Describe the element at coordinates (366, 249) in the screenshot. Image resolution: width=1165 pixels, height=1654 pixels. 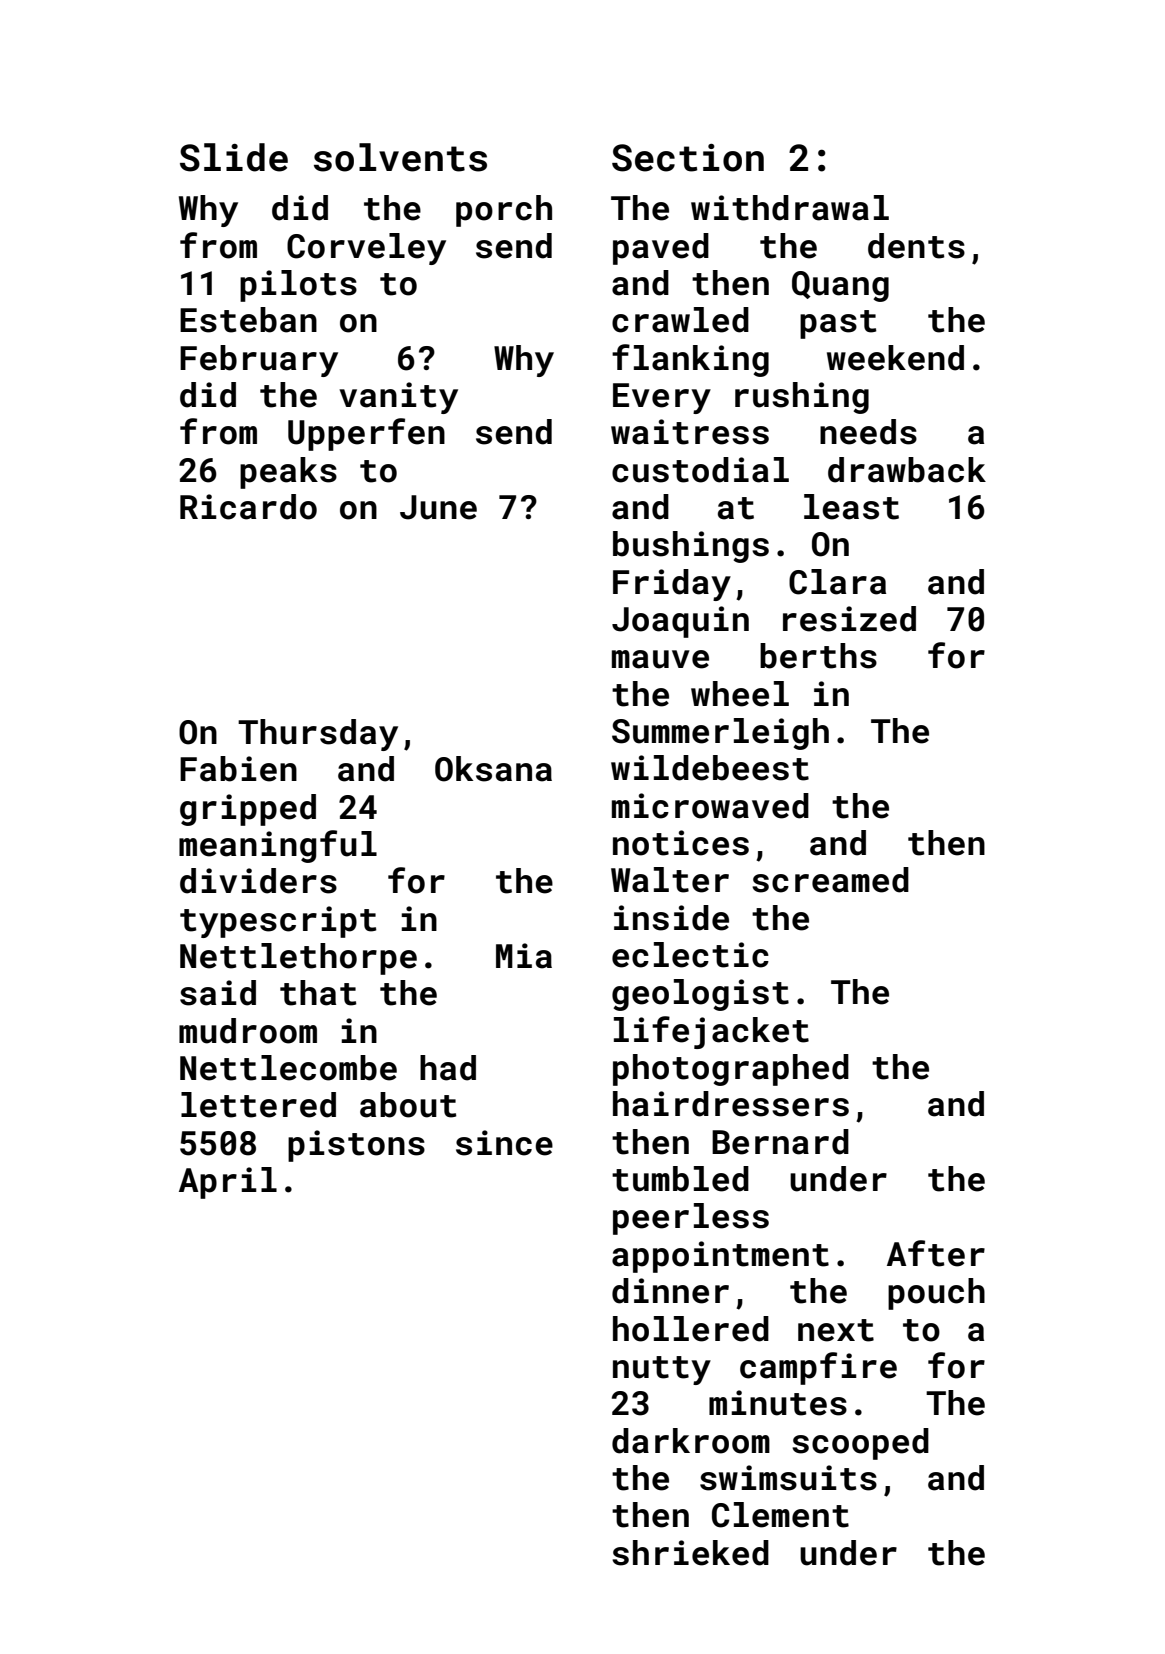
I see `Corveley` at that location.
